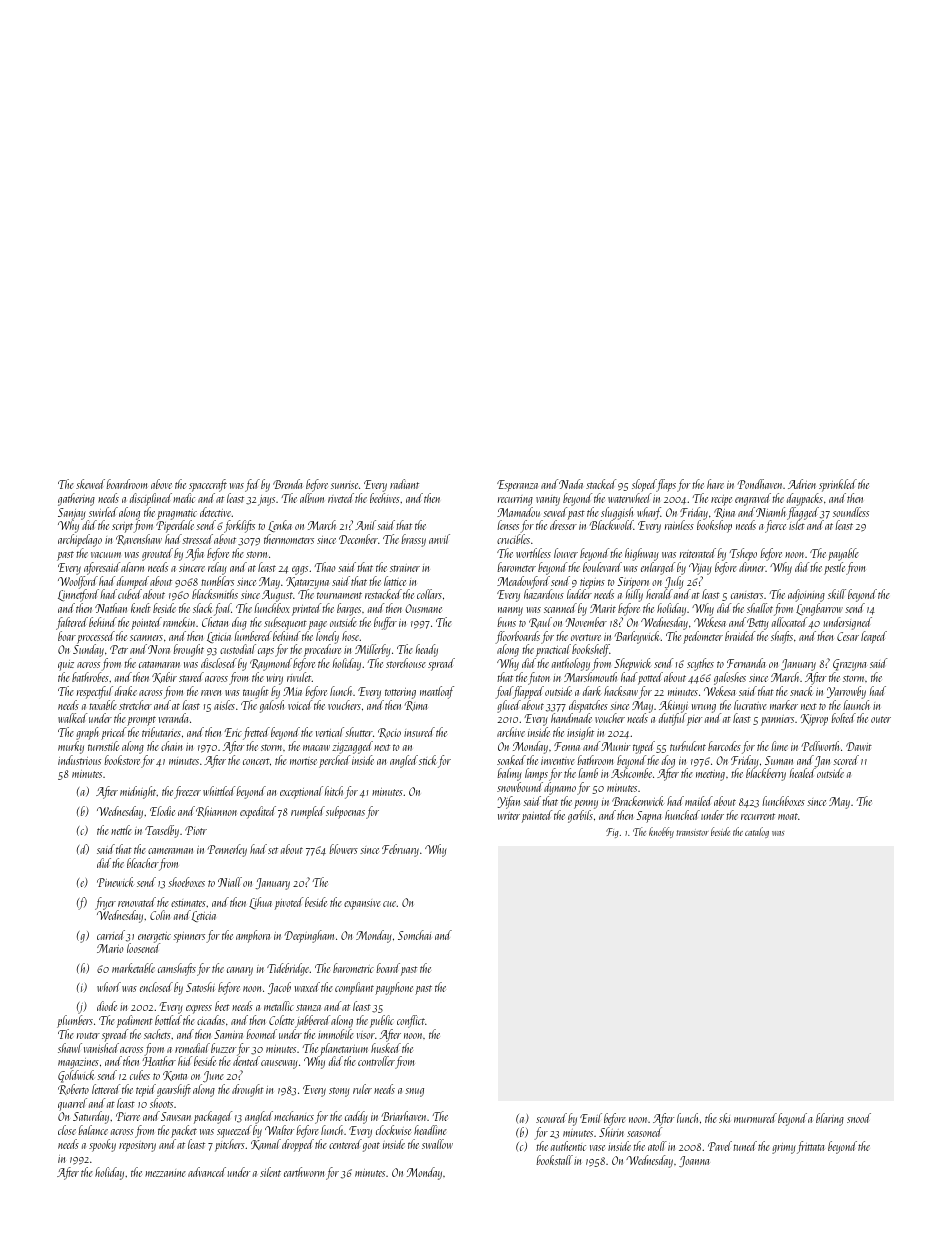  I want to click on mortise, so click(303, 761).
